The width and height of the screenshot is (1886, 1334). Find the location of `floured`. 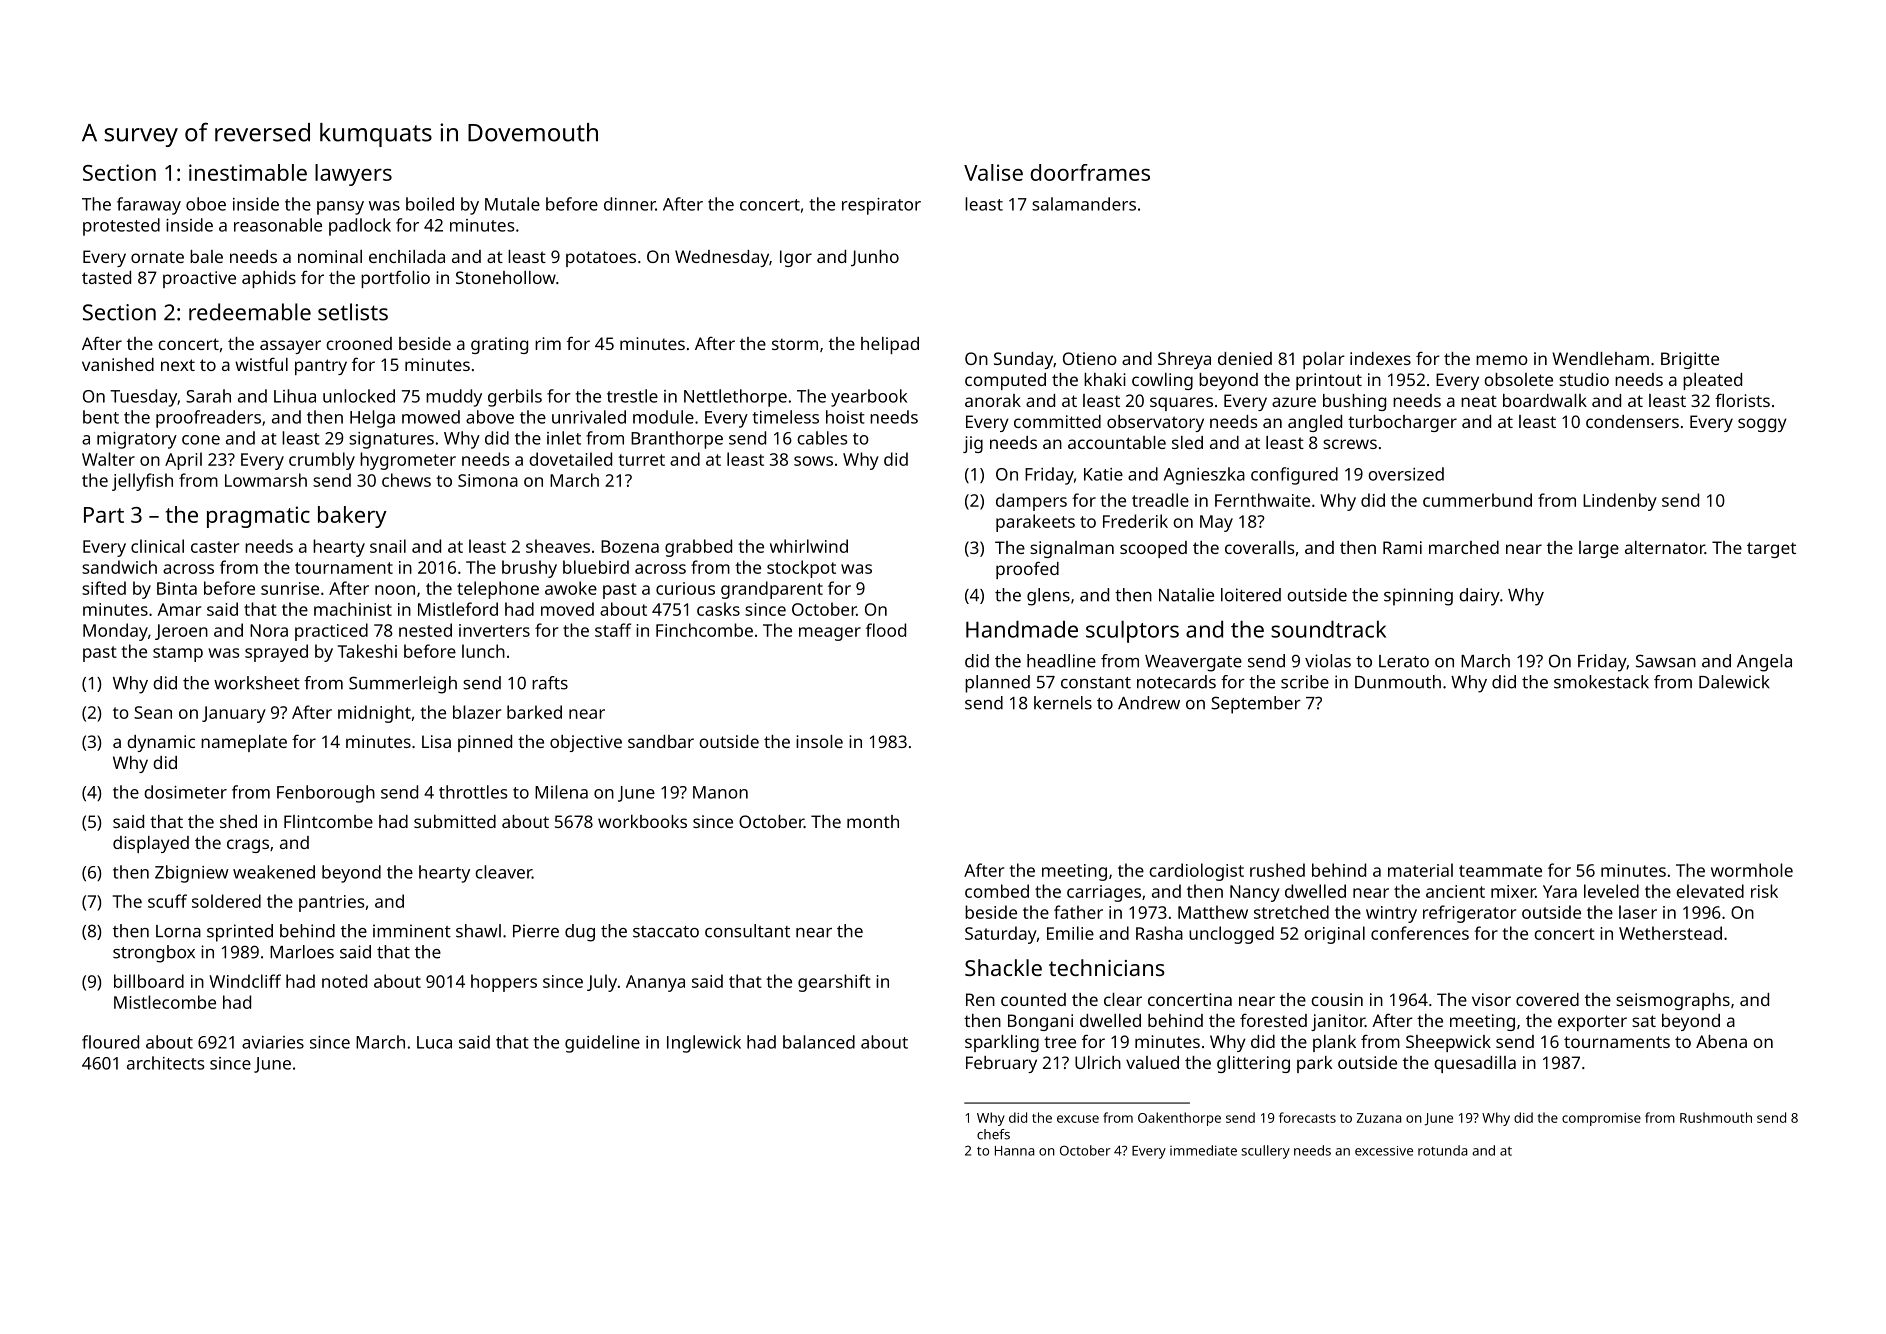

floured is located at coordinates (110, 1042).
